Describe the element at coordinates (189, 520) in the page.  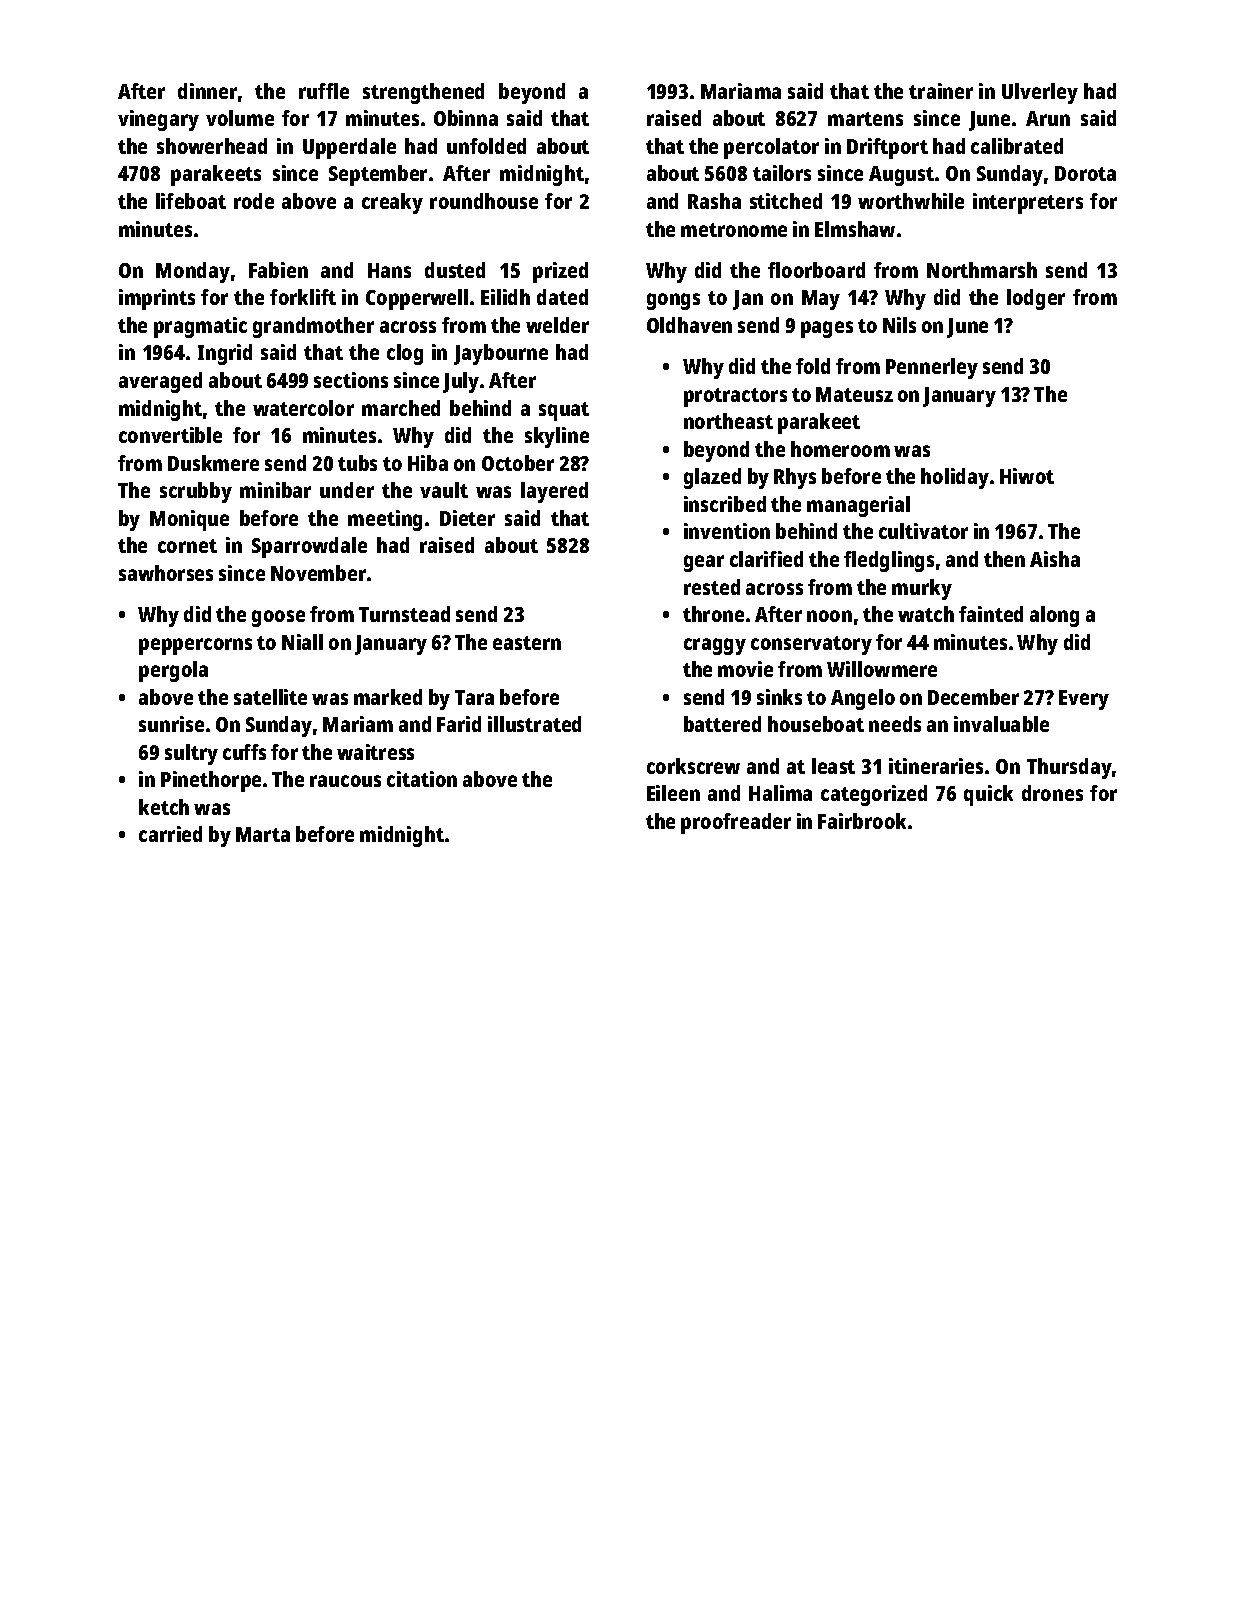
I see `Monique` at that location.
